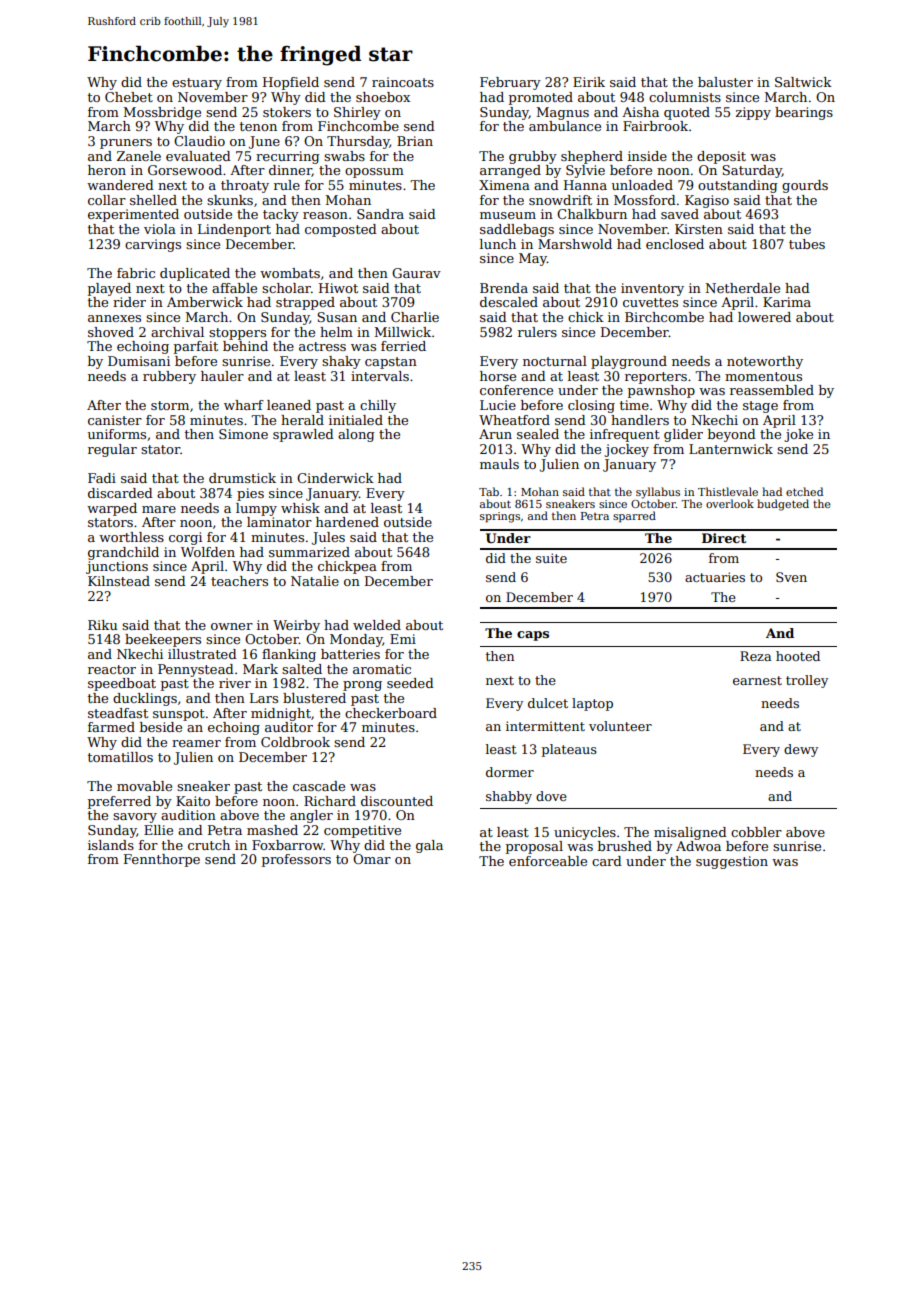 The height and width of the page is (1308, 924). Describe the element at coordinates (416, 273) in the page. I see `Gaurav` at that location.
